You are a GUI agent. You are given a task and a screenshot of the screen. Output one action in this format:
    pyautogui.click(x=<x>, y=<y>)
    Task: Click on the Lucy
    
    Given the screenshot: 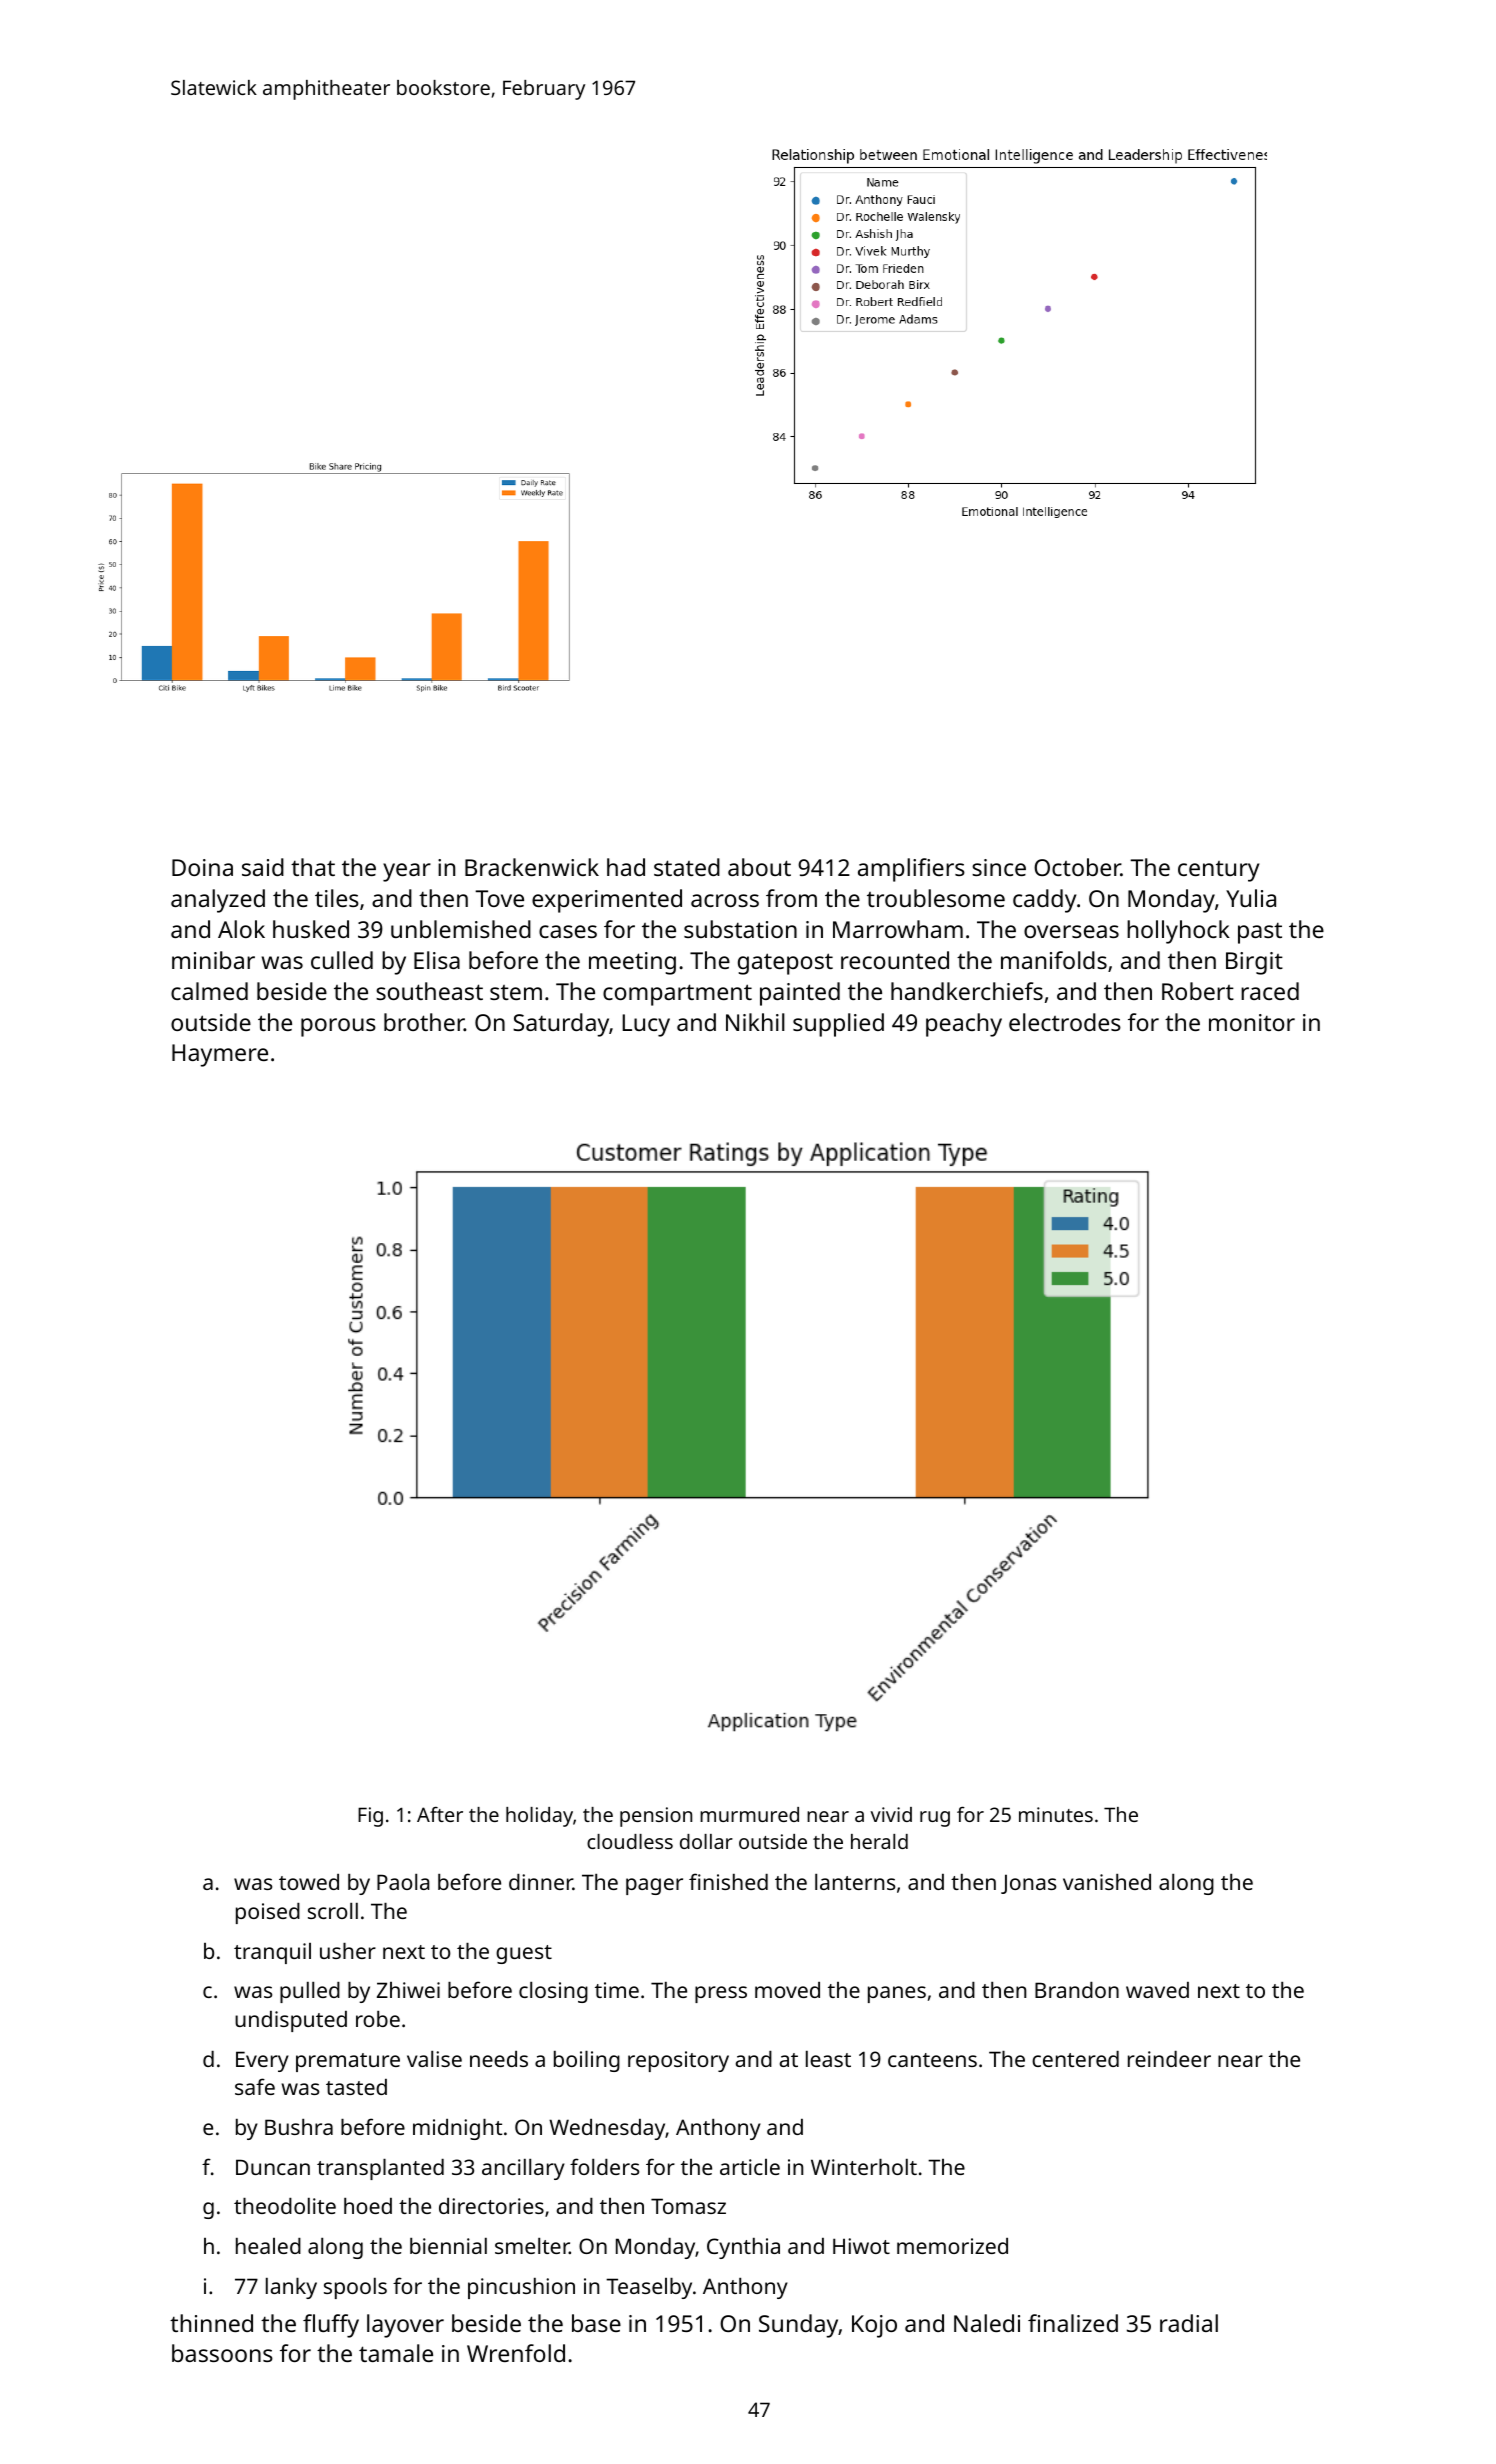 What is the action you would take?
    pyautogui.click(x=646, y=1025)
